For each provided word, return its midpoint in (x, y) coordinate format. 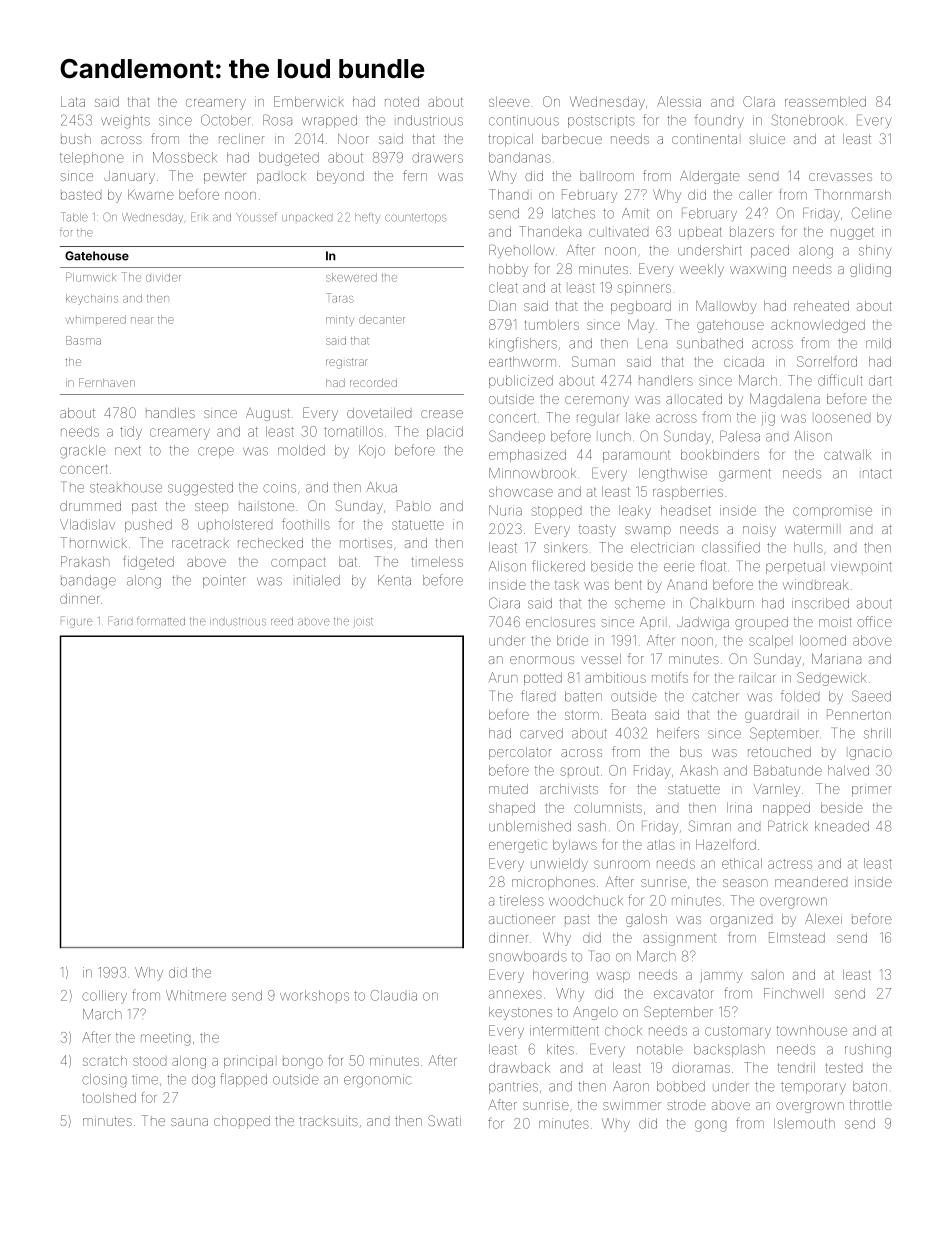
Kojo (372, 451)
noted (402, 102)
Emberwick (309, 101)
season (745, 883)
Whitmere (196, 995)
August (268, 414)
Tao (600, 956)
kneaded (842, 826)
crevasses (840, 177)
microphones (553, 883)
